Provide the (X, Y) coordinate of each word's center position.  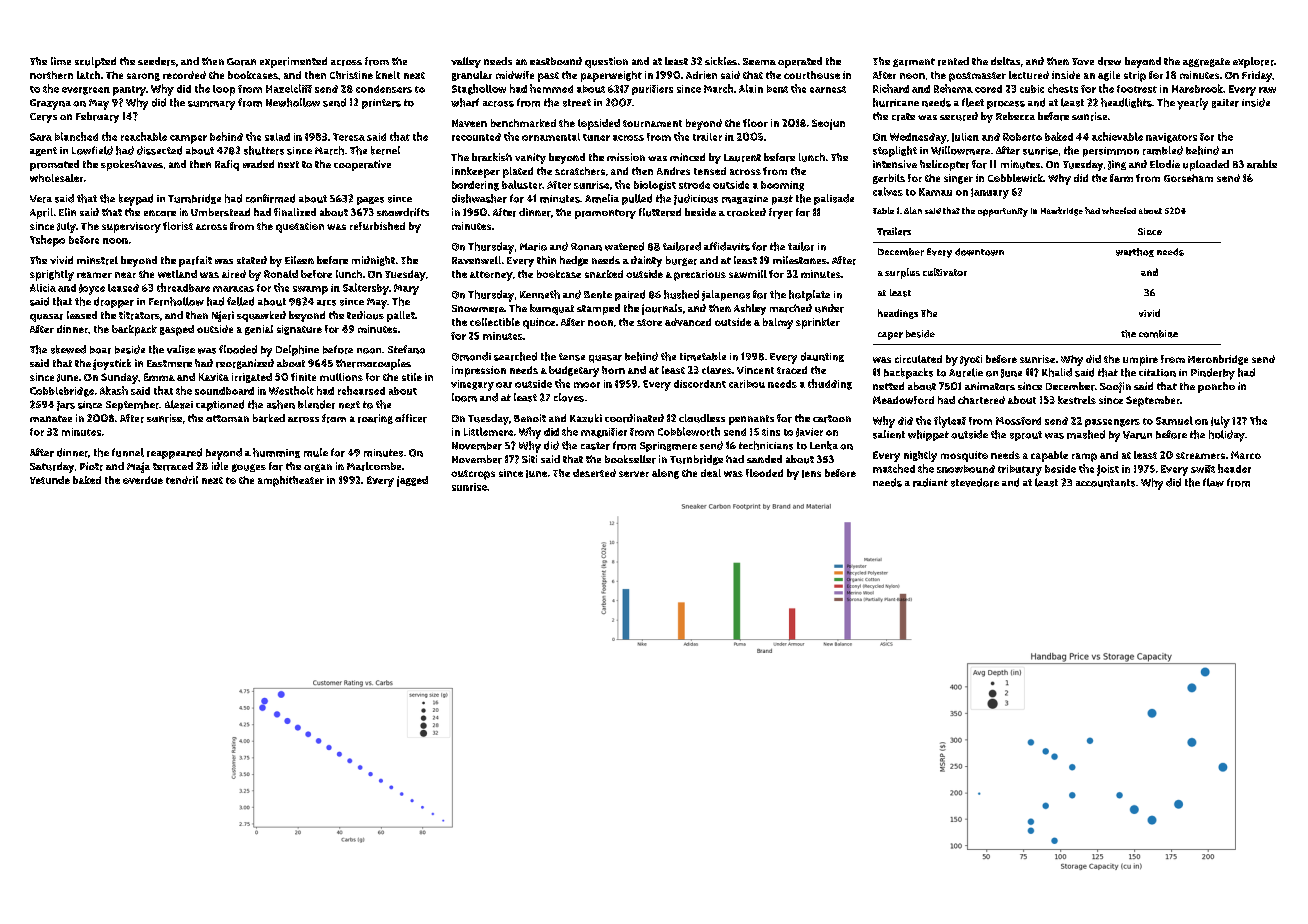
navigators (1171, 138)
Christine (351, 75)
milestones (800, 260)
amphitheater (291, 481)
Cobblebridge (62, 392)
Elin (67, 212)
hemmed (551, 88)
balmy (778, 323)
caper (890, 336)
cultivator (945, 272)
